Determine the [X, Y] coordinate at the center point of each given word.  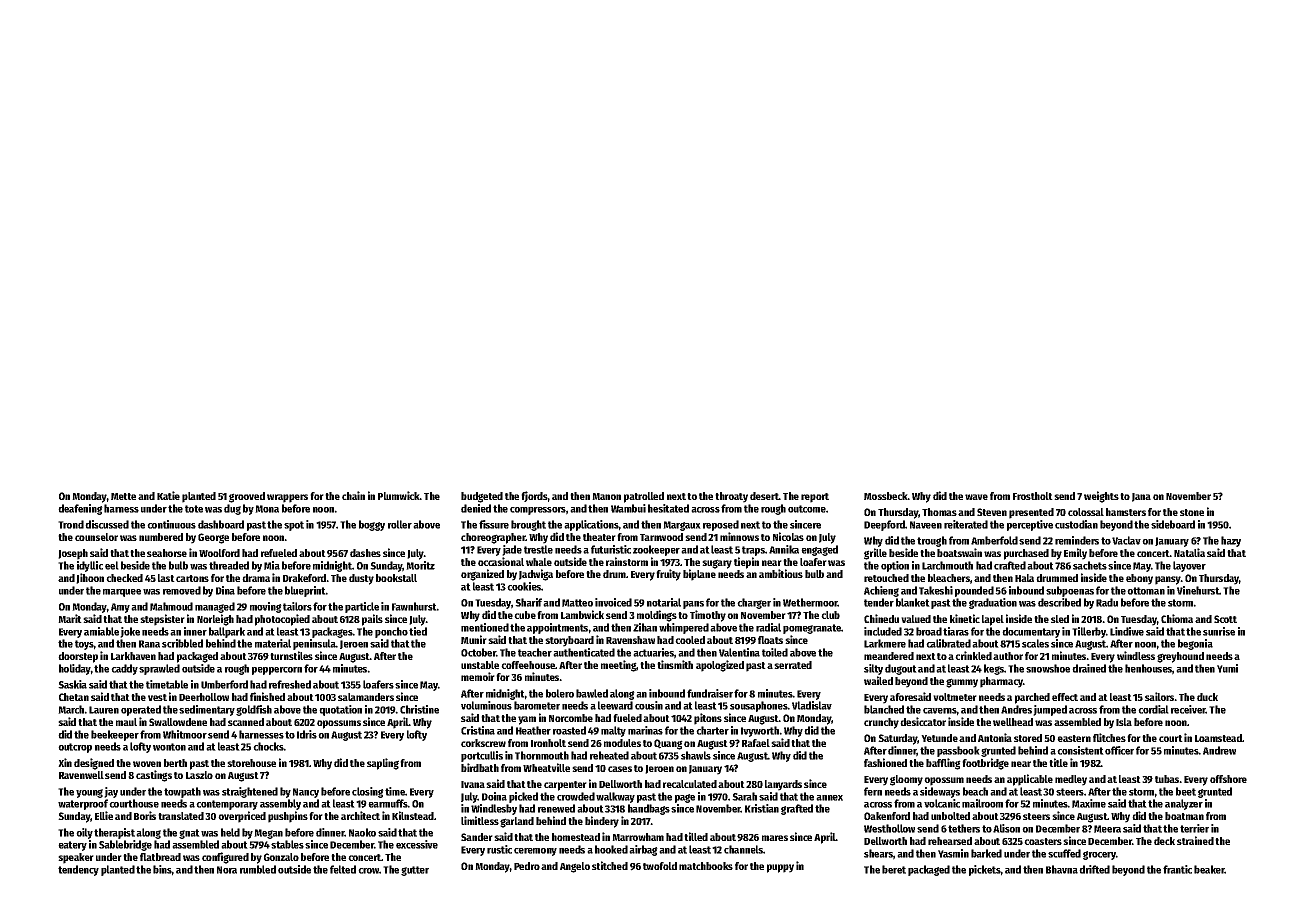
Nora [227, 870]
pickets [985, 870]
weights [1101, 497]
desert [764, 496]
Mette [123, 496]
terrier [1194, 828]
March [71, 709]
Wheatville [546, 767]
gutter [415, 871]
